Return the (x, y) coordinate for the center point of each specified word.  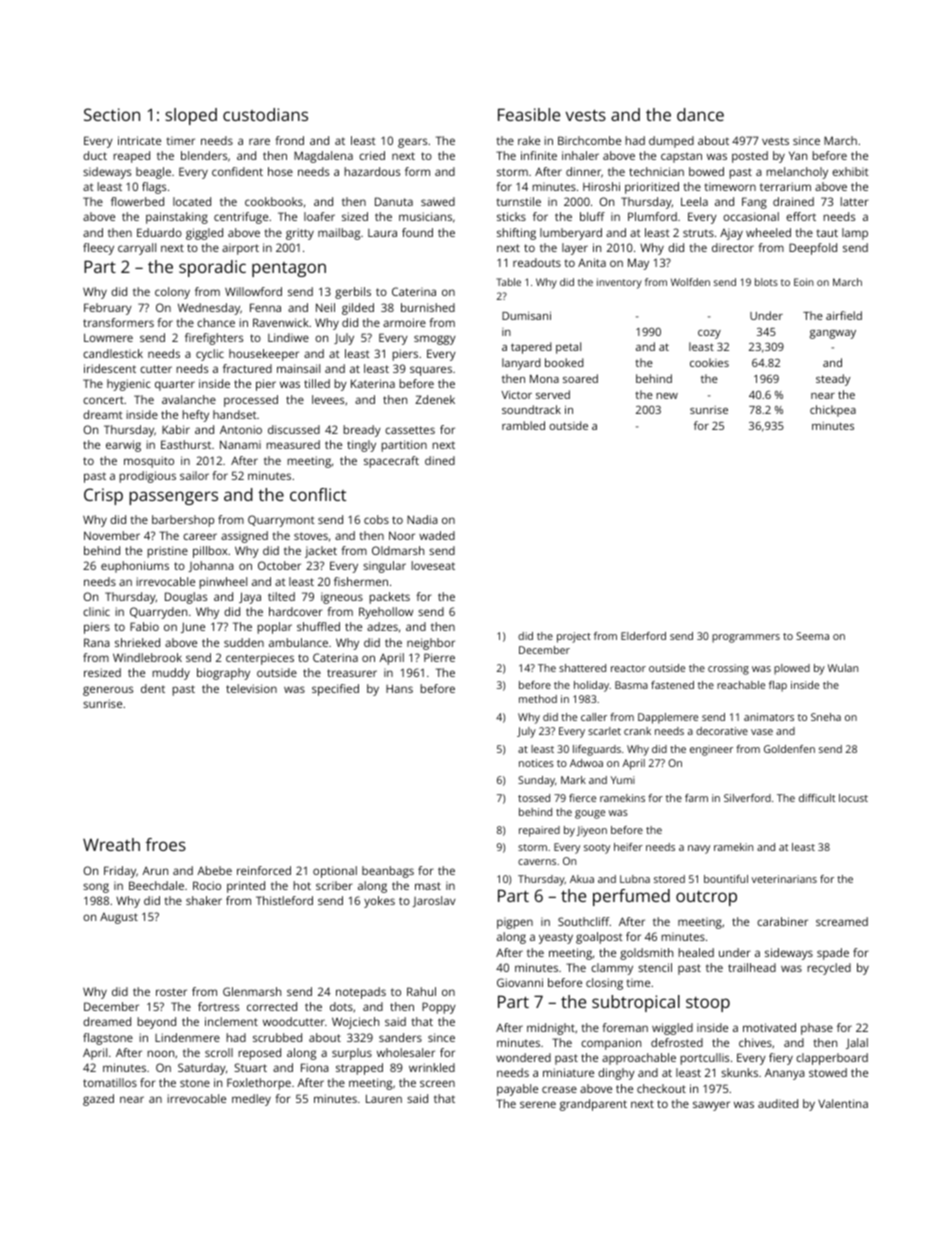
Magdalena (323, 157)
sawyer (711, 1106)
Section (112, 114)
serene (538, 1104)
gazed (98, 1100)
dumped (671, 142)
